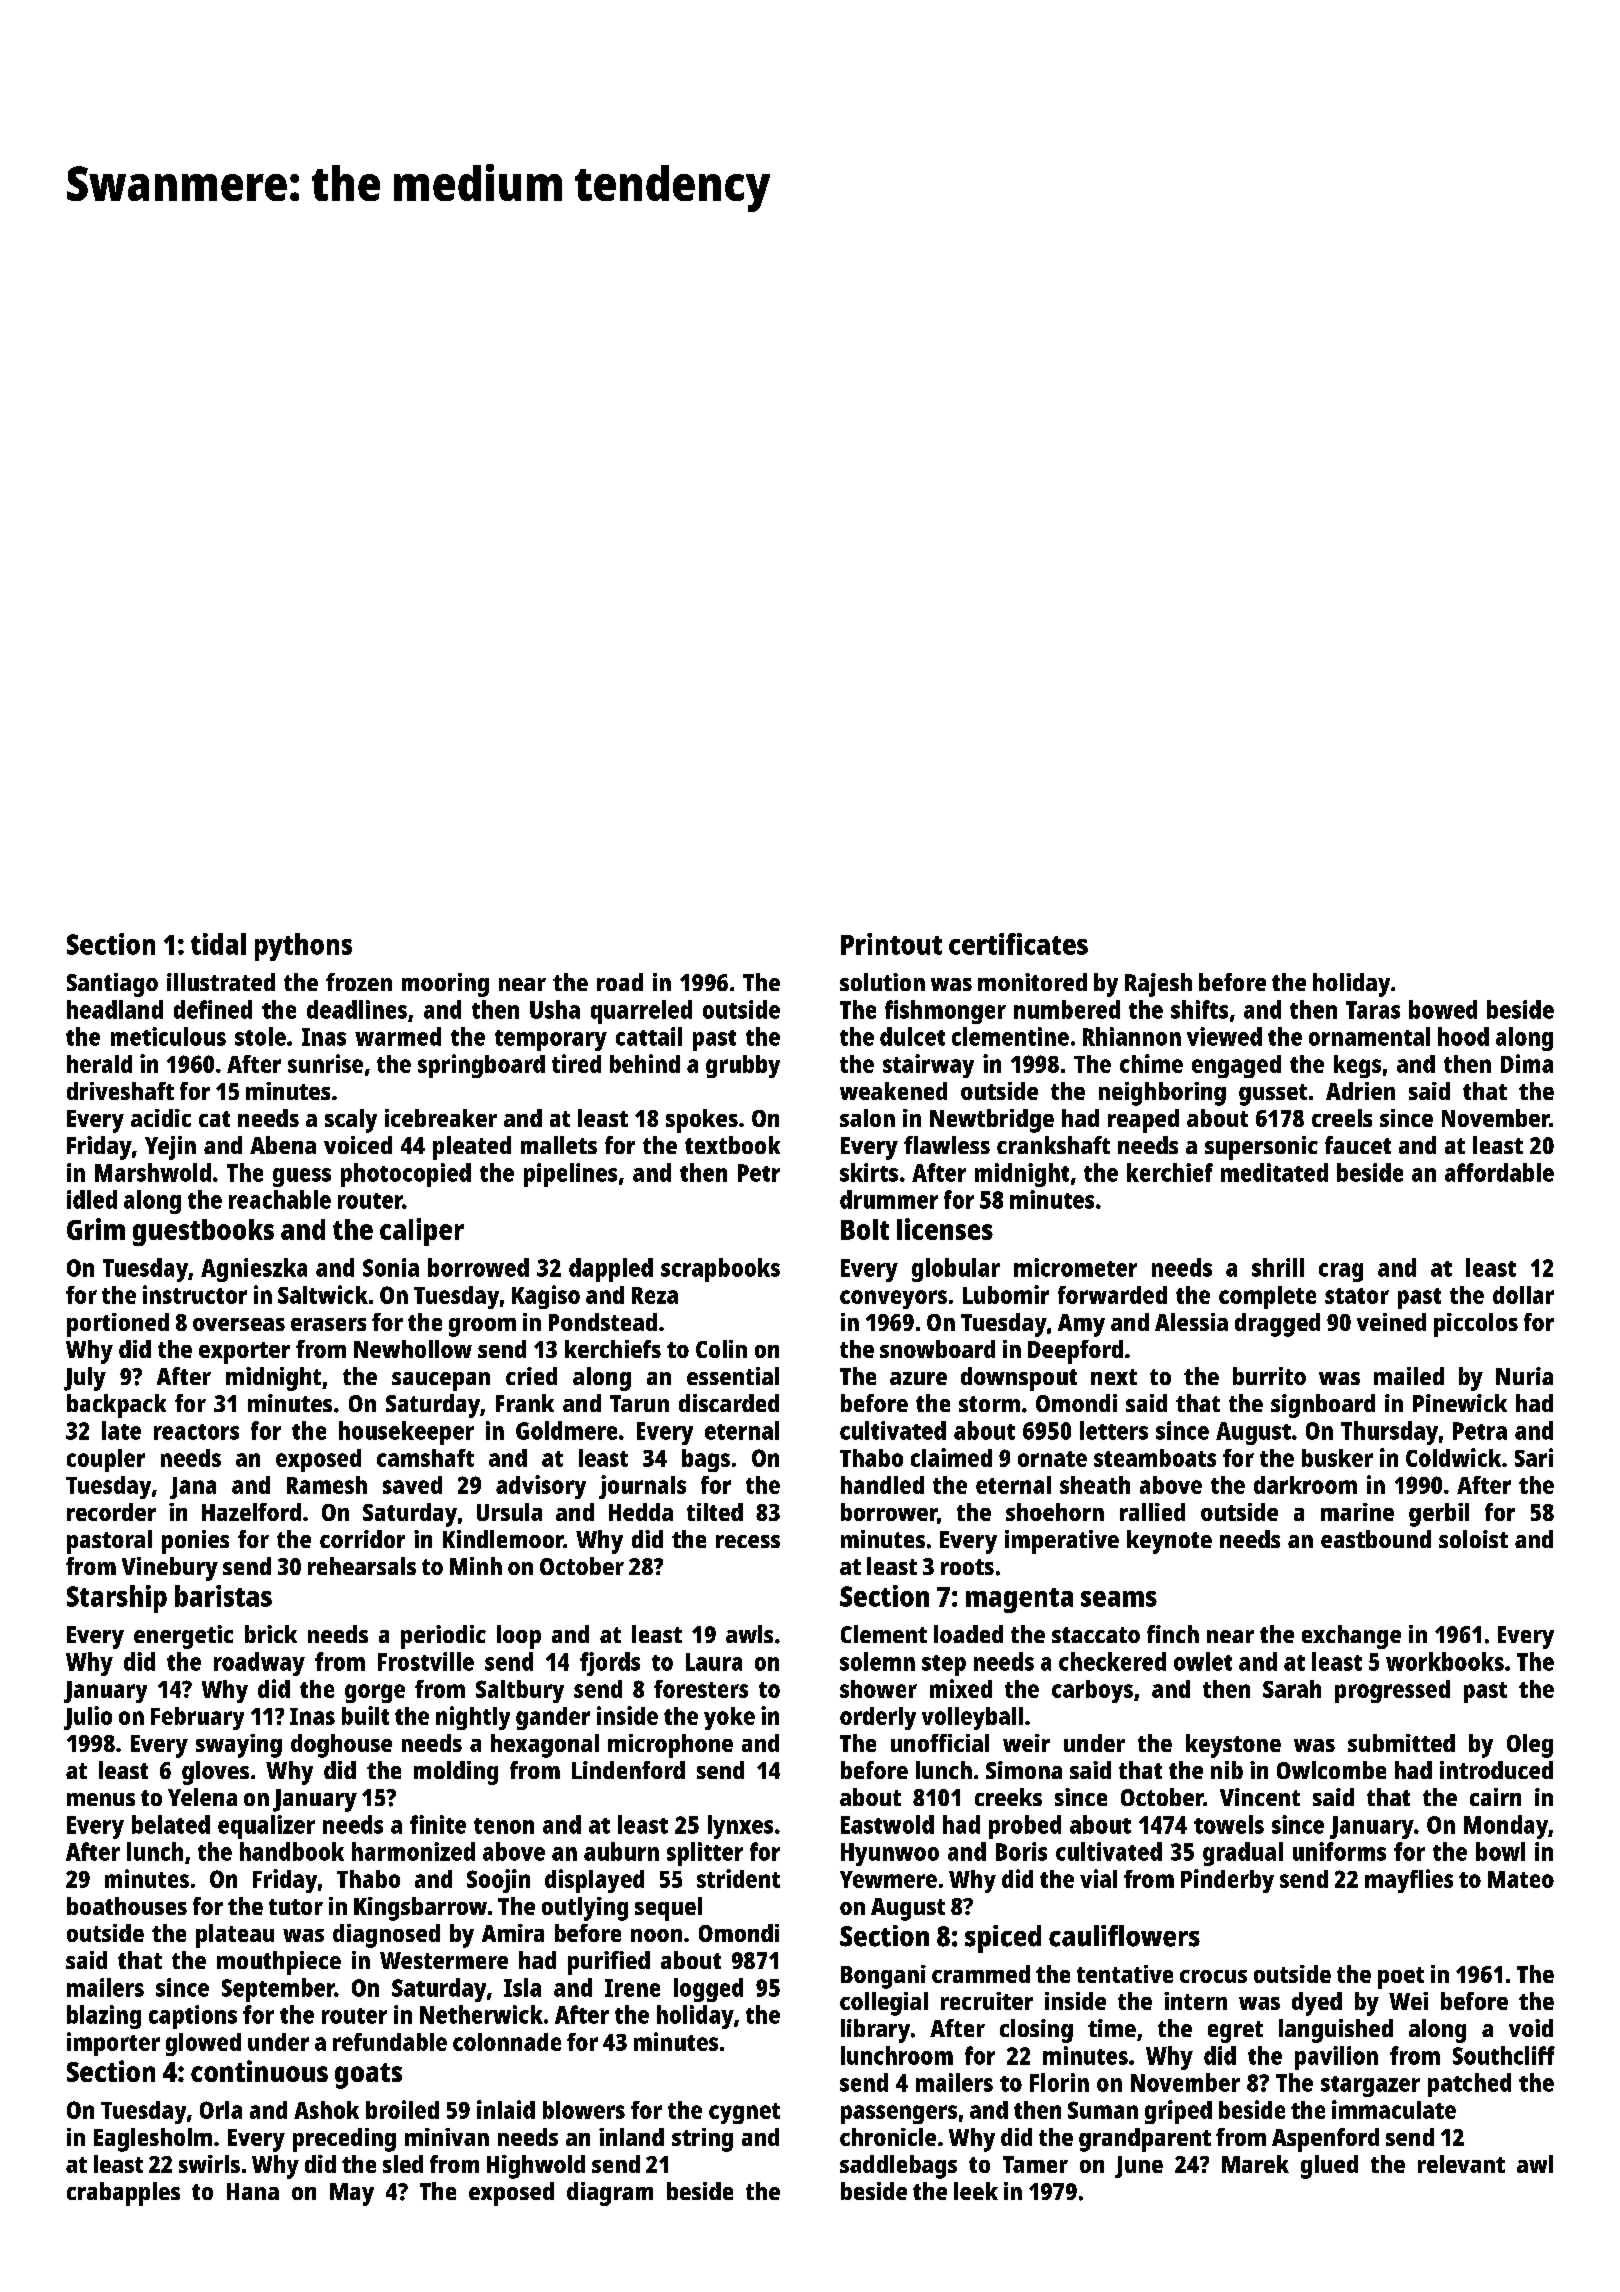 The width and height of the screenshot is (1620, 2292). What do you see at coordinates (611, 1270) in the screenshot?
I see `dappled` at bounding box center [611, 1270].
